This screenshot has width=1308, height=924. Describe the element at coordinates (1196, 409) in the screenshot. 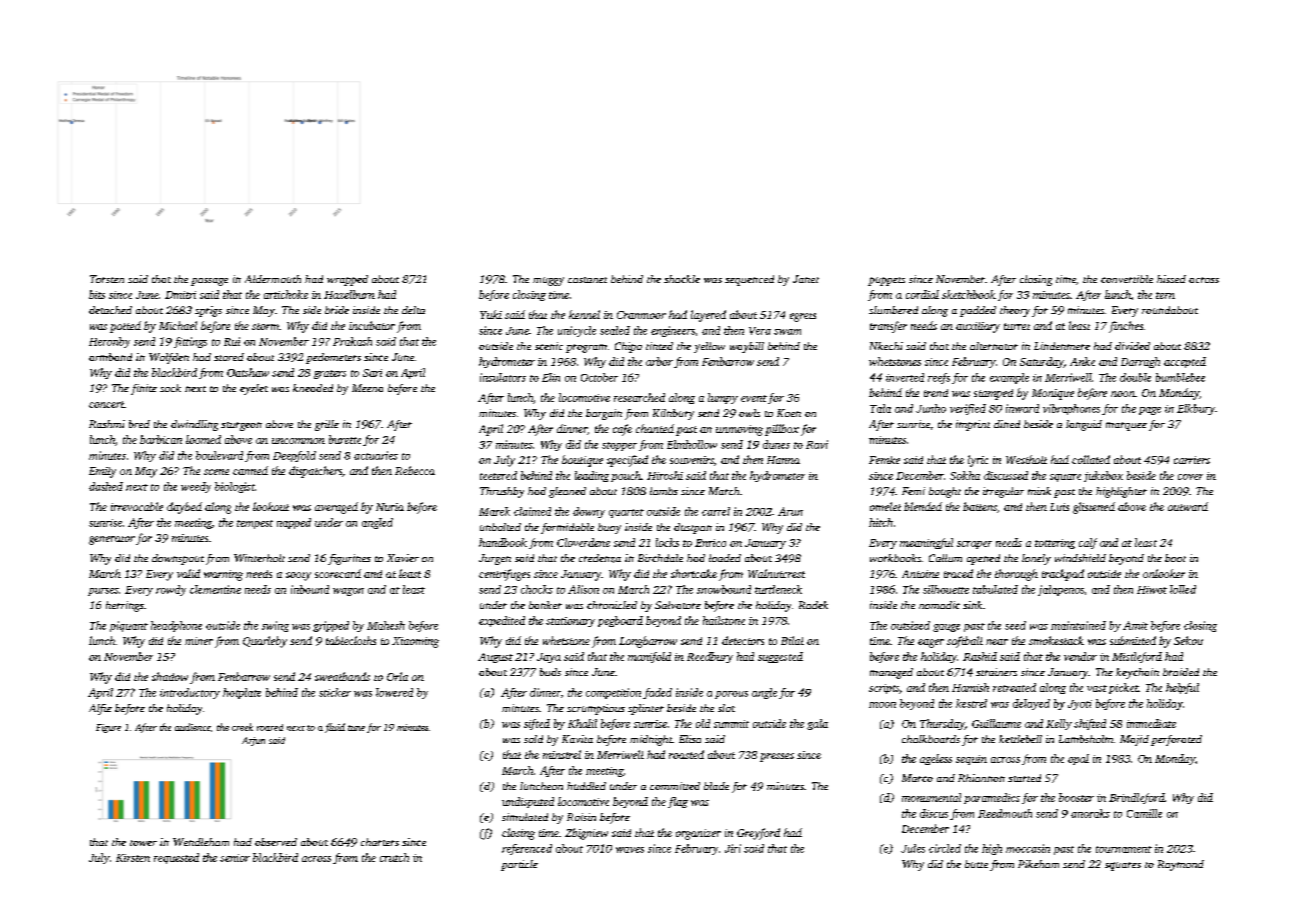

I see `Elkbury` at that location.
